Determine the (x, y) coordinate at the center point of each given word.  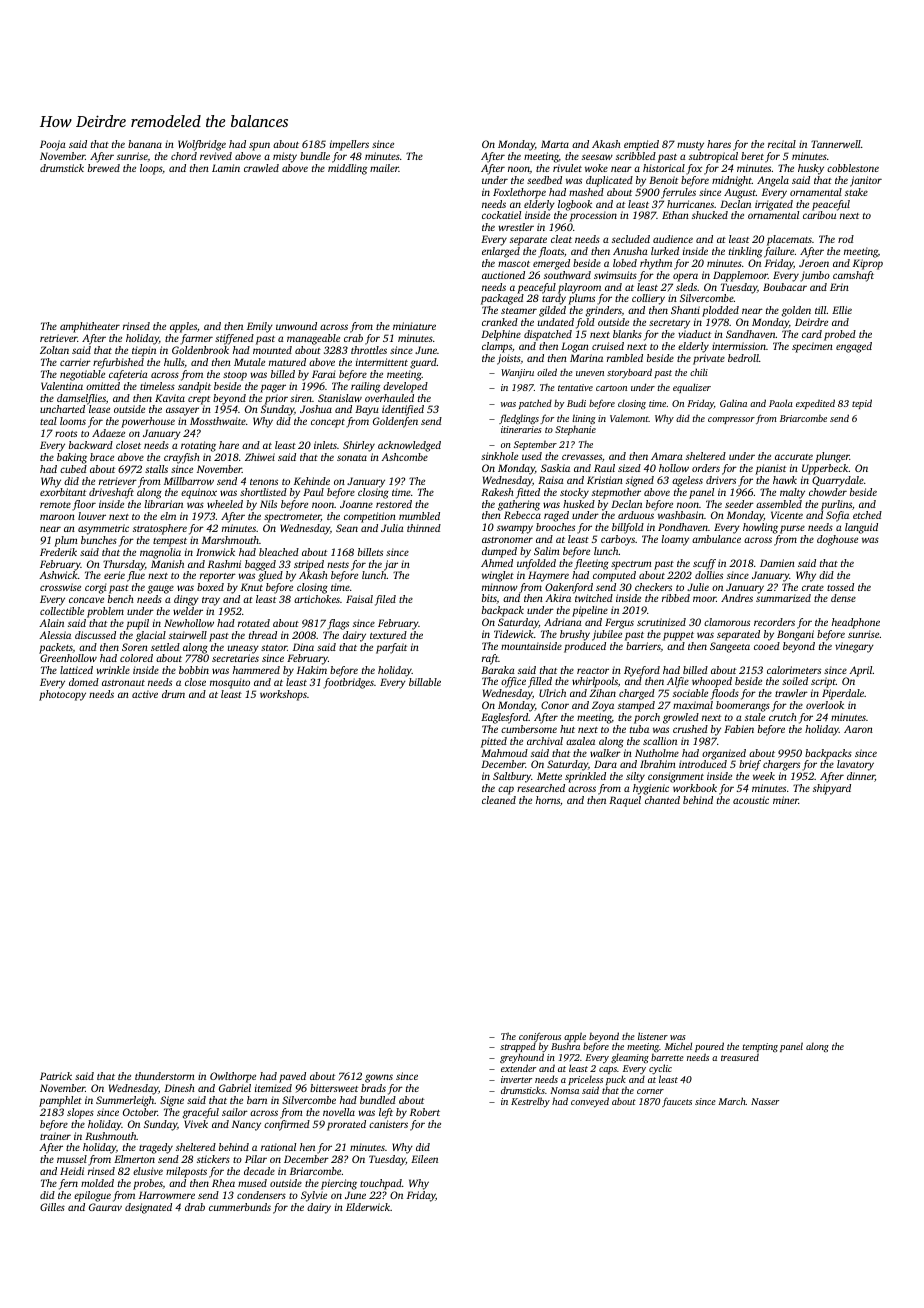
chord (184, 156)
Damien (777, 563)
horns (548, 800)
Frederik (58, 552)
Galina (733, 403)
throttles (369, 350)
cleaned (499, 800)
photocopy (62, 695)
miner (786, 800)
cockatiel (501, 215)
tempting (760, 1048)
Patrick (56, 1076)
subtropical (713, 157)
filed (385, 600)
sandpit (194, 387)
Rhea (223, 1183)
